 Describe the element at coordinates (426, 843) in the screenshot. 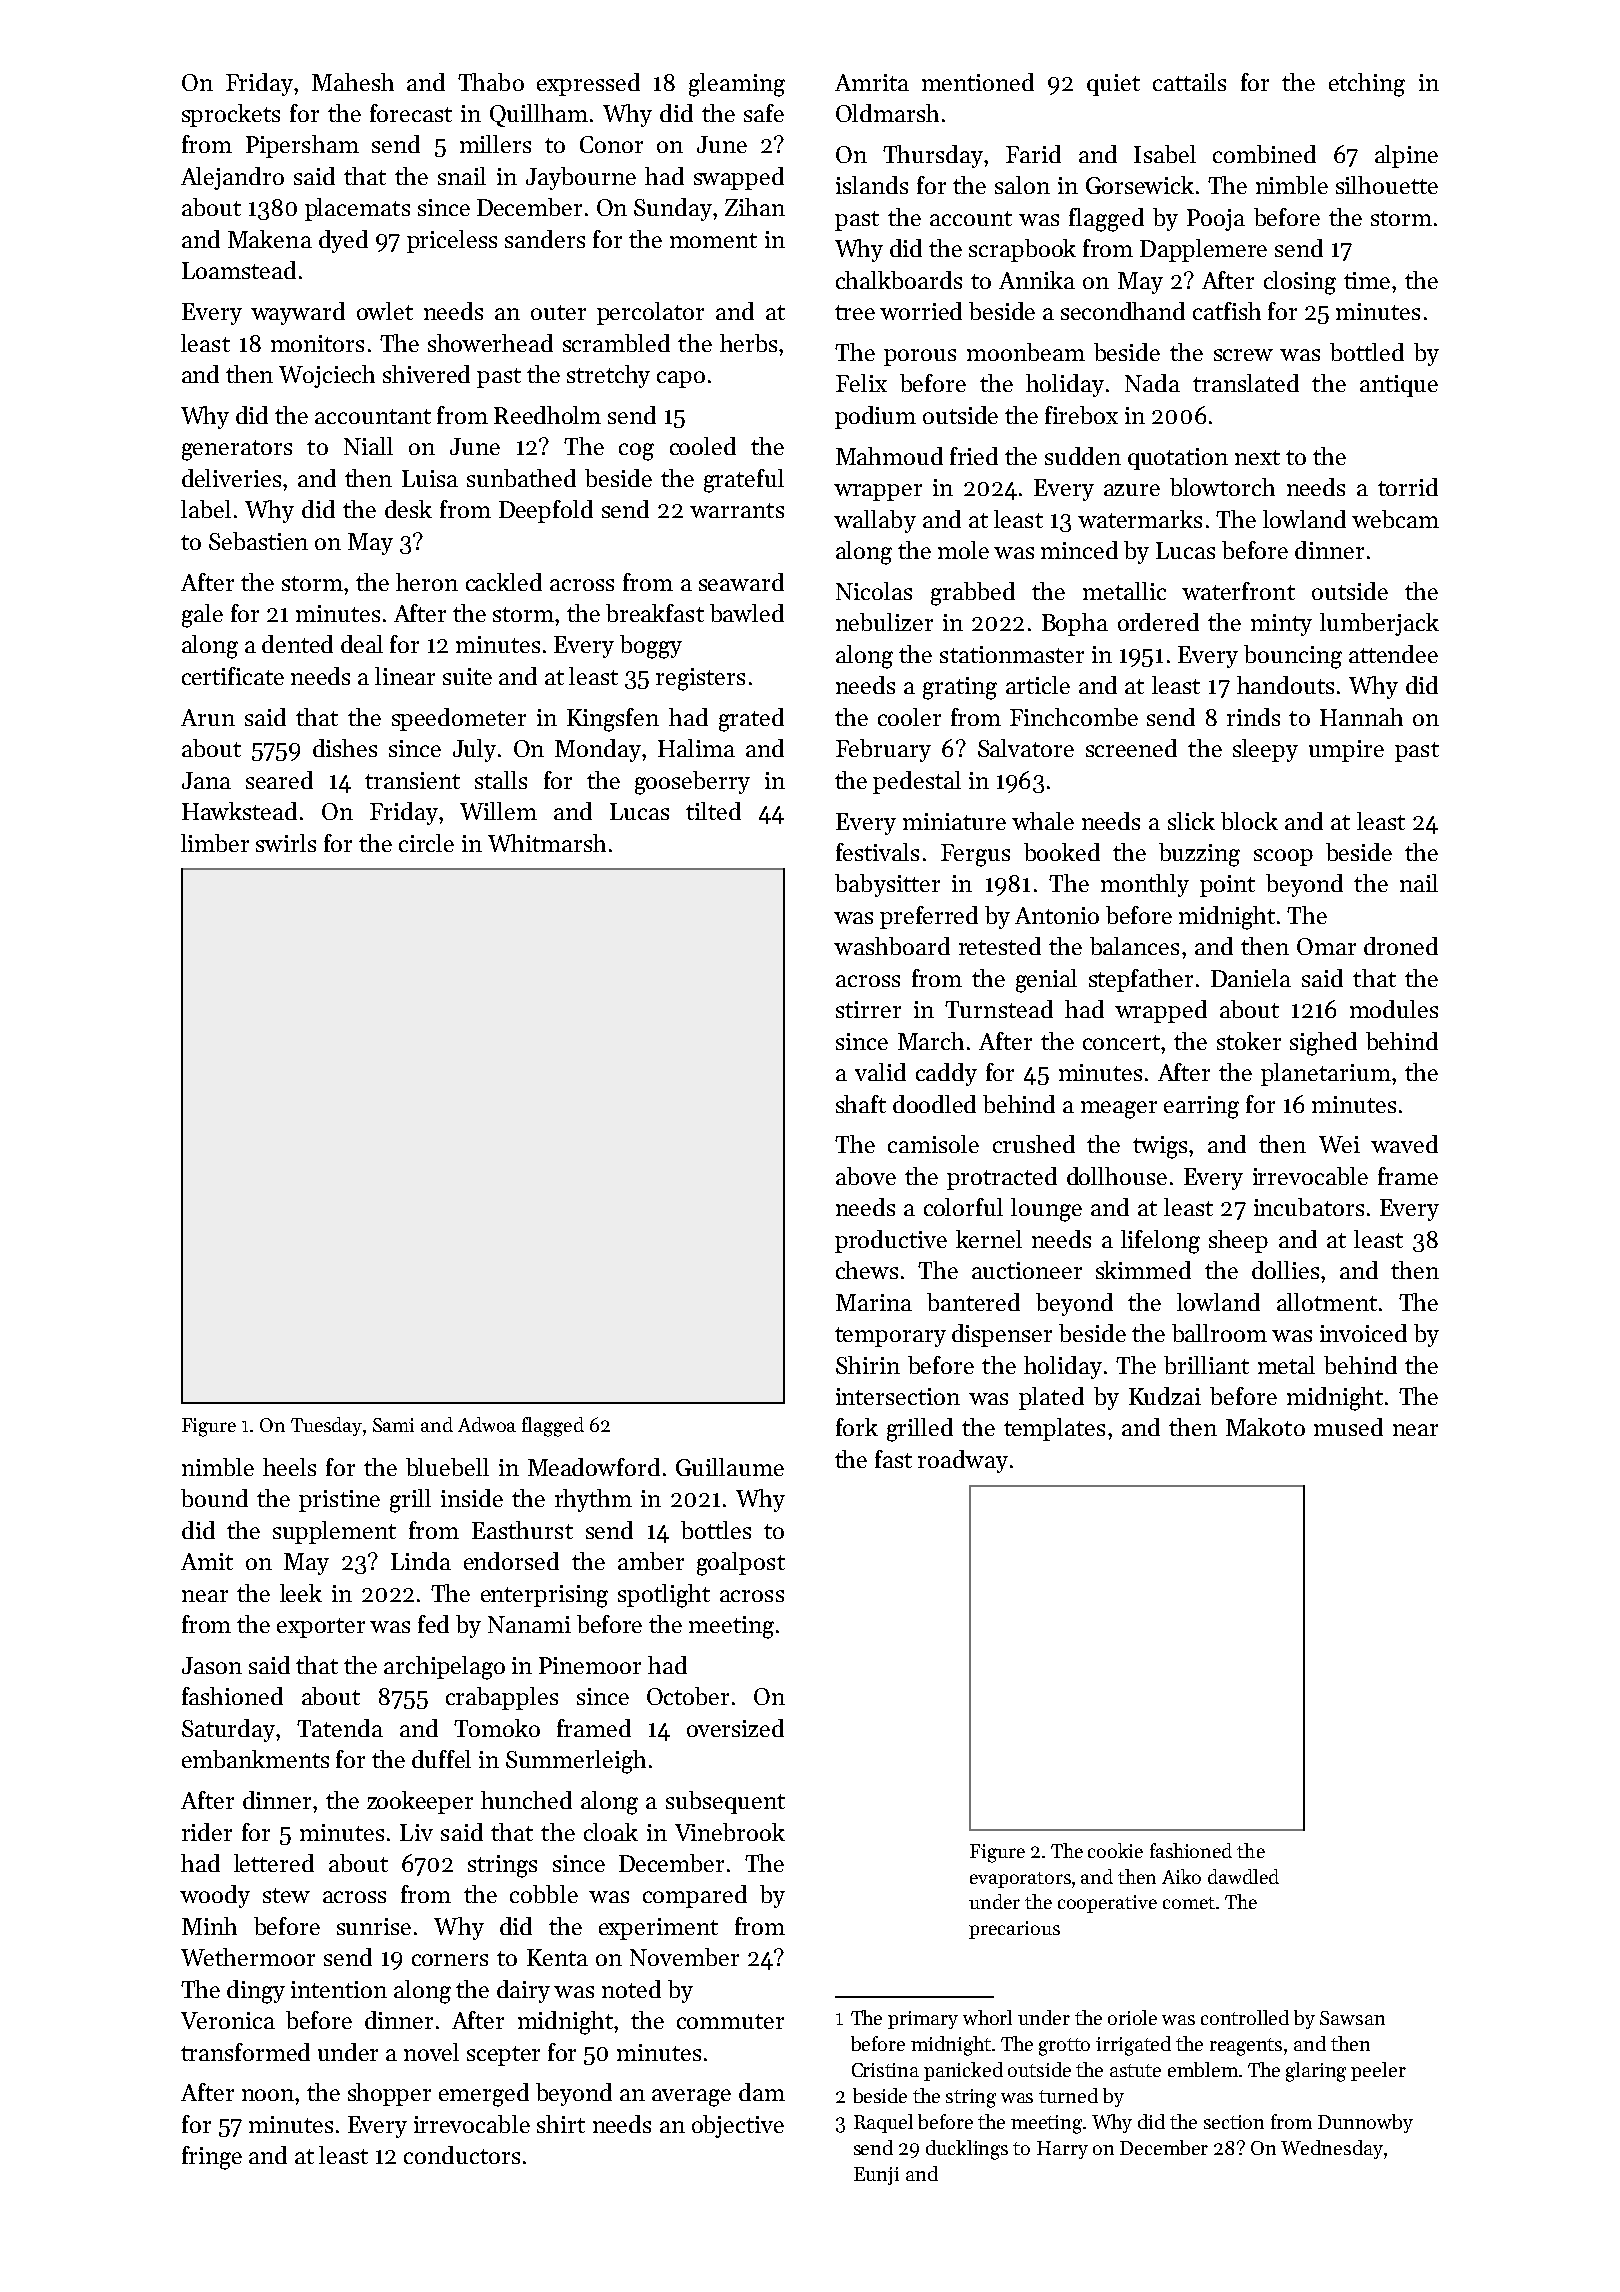

I see `circle` at that location.
